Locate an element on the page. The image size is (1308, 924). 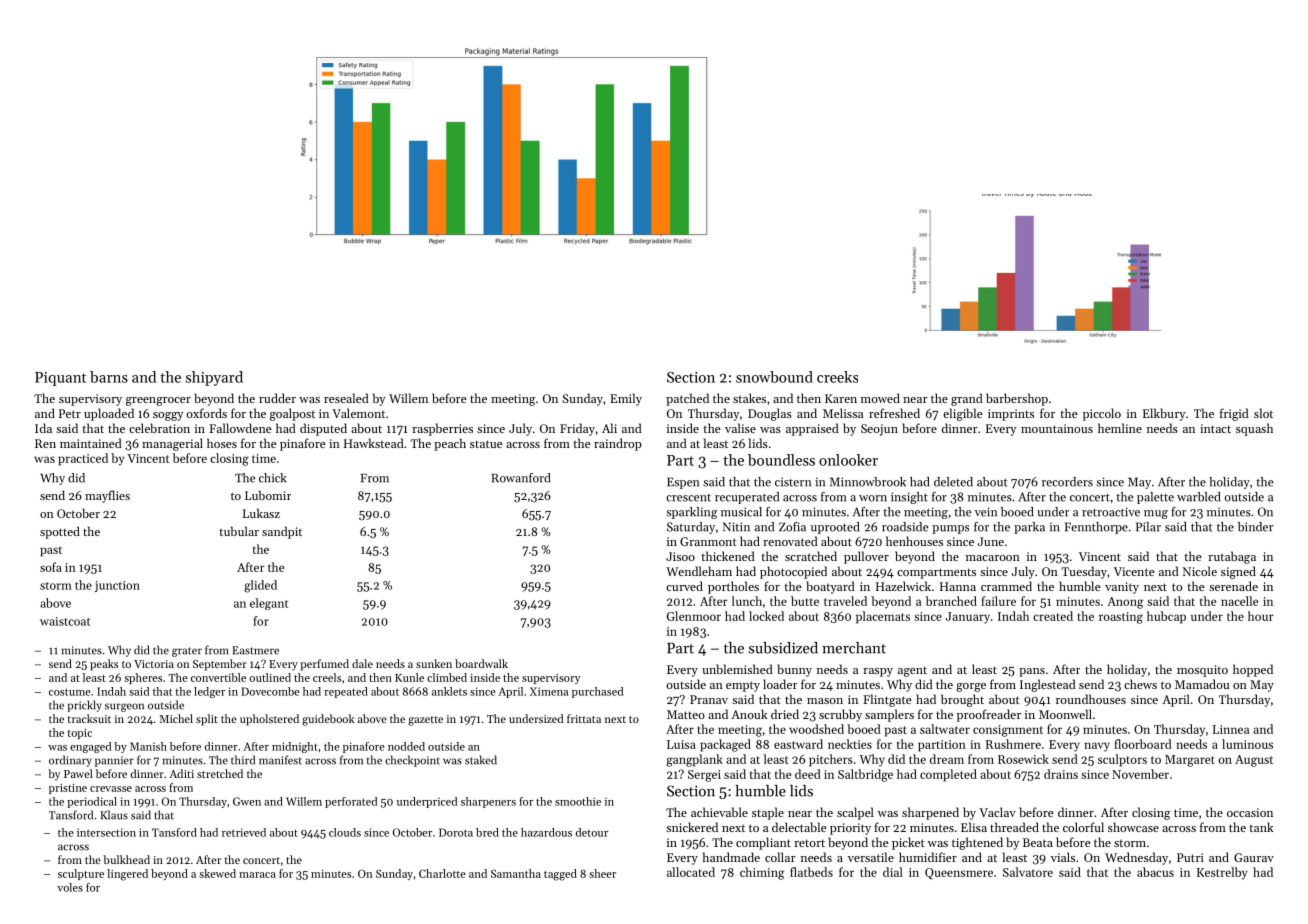
shipyard is located at coordinates (214, 378).
